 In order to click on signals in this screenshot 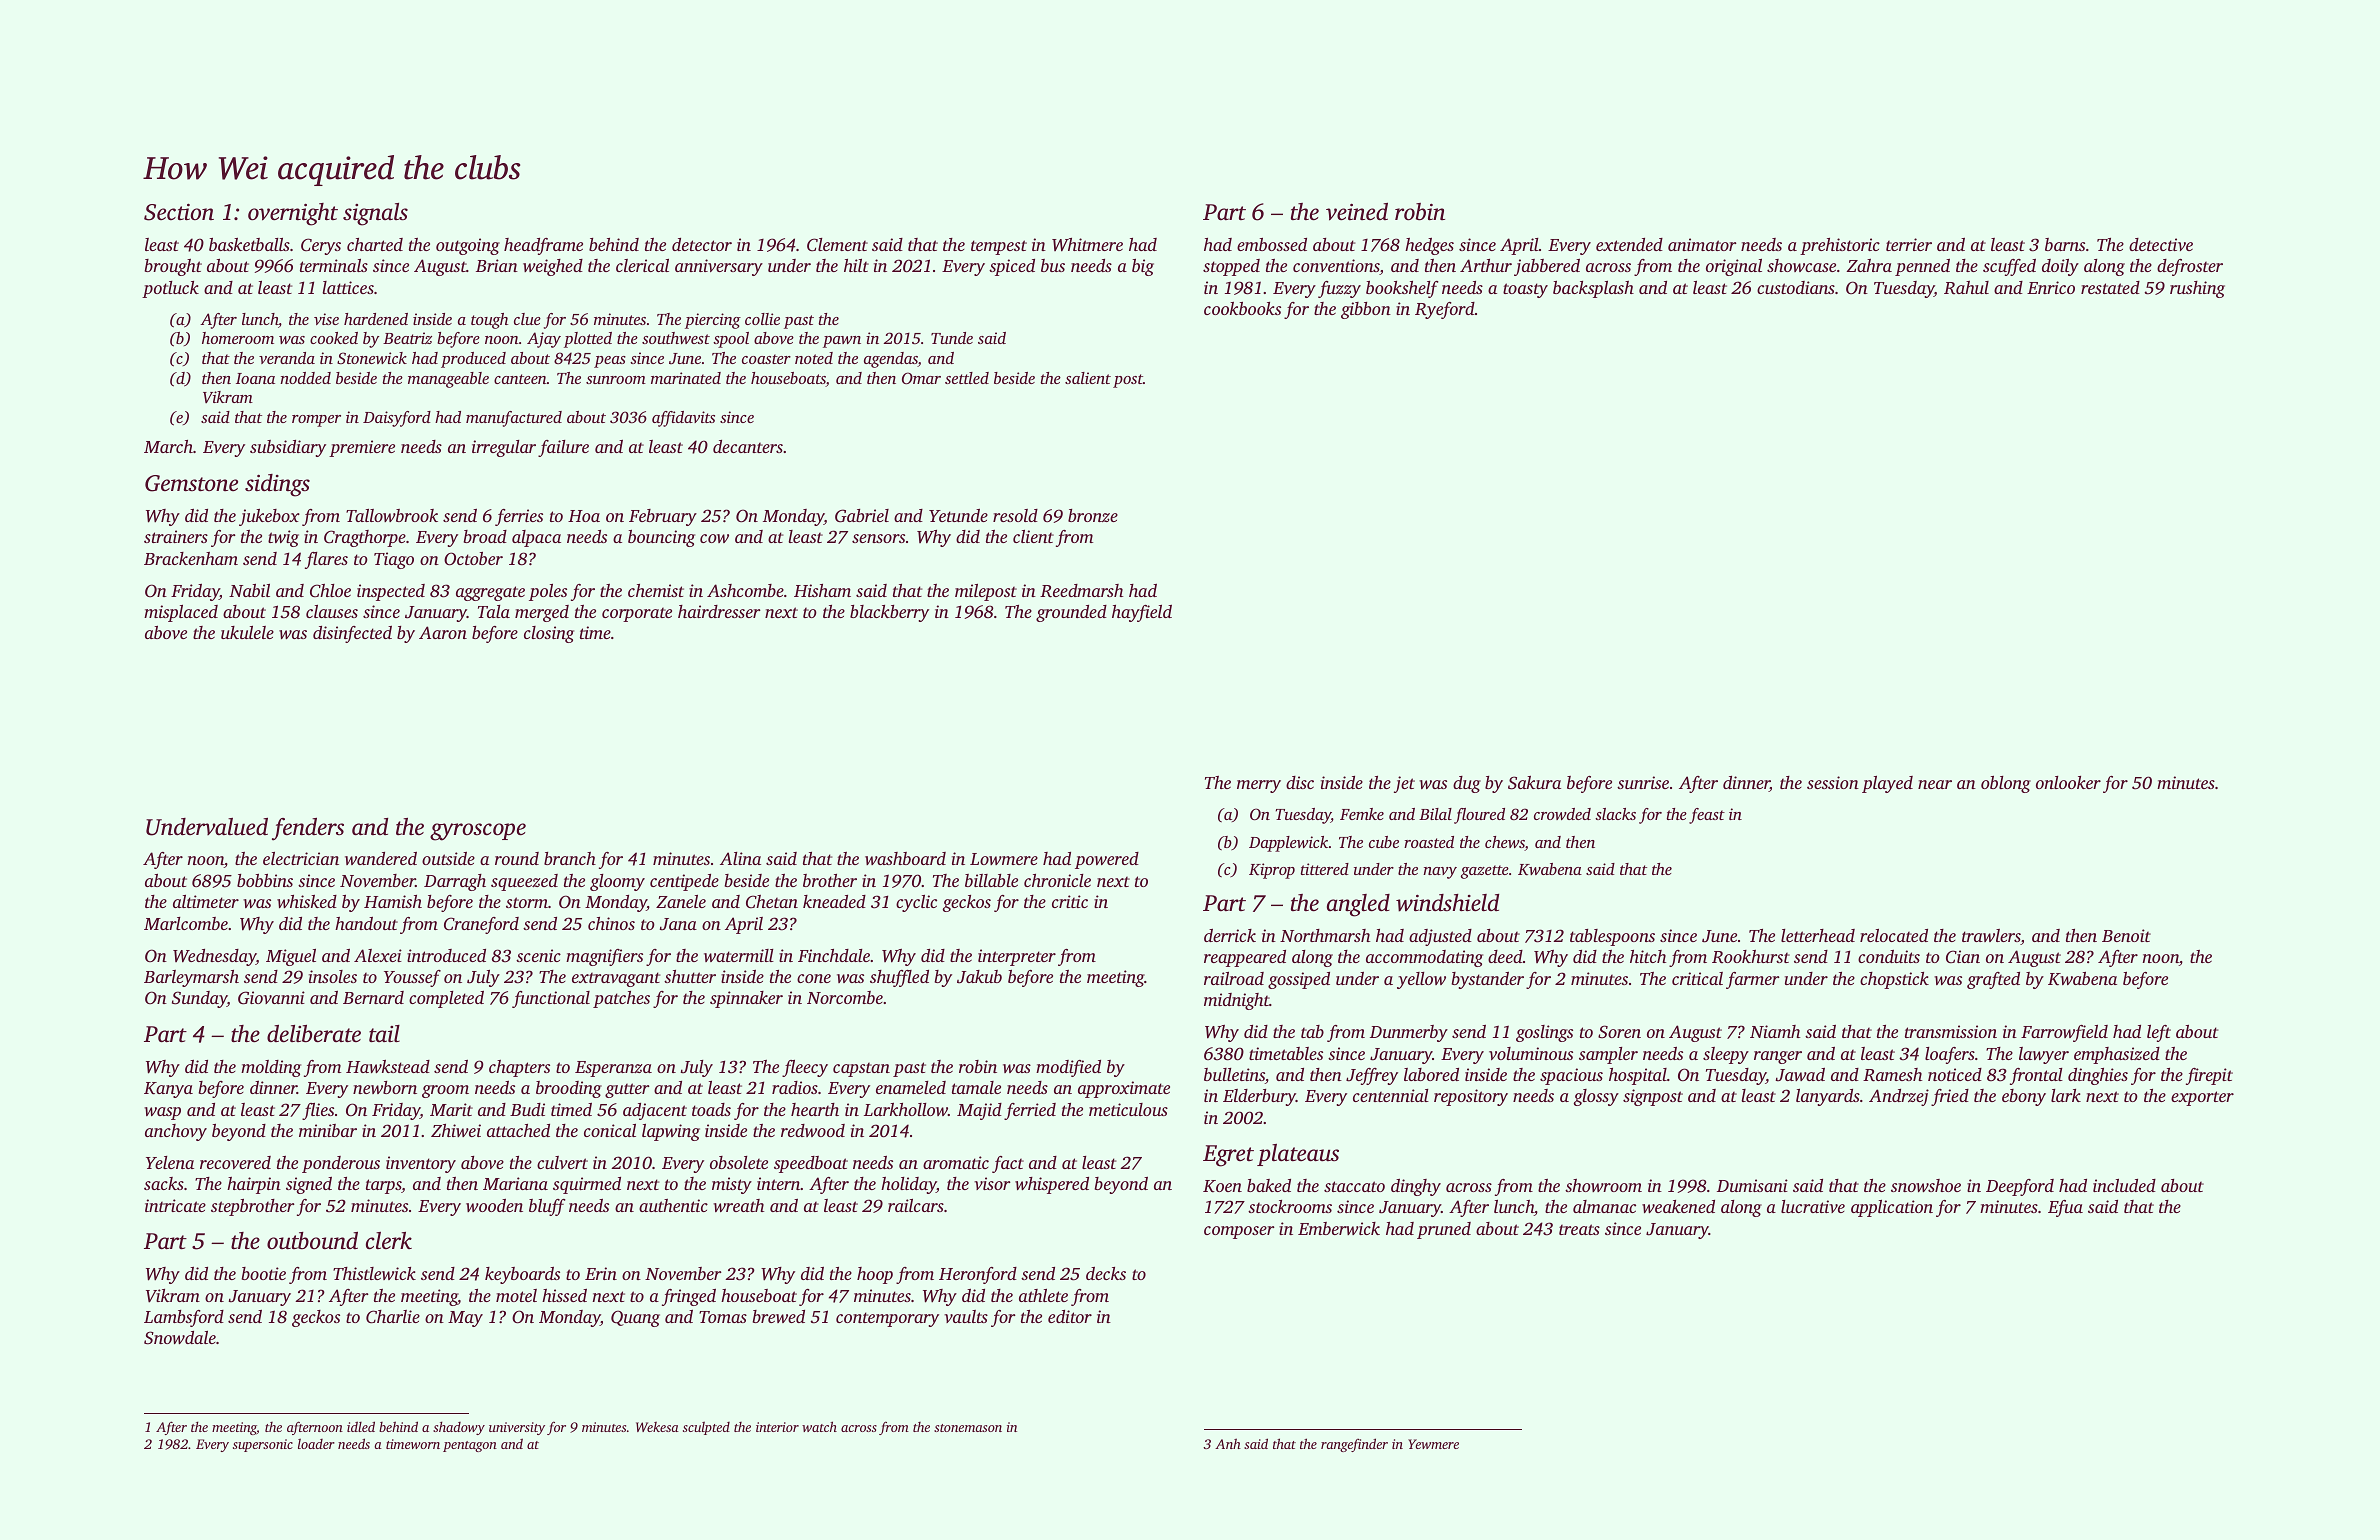, I will do `click(375, 214)`.
